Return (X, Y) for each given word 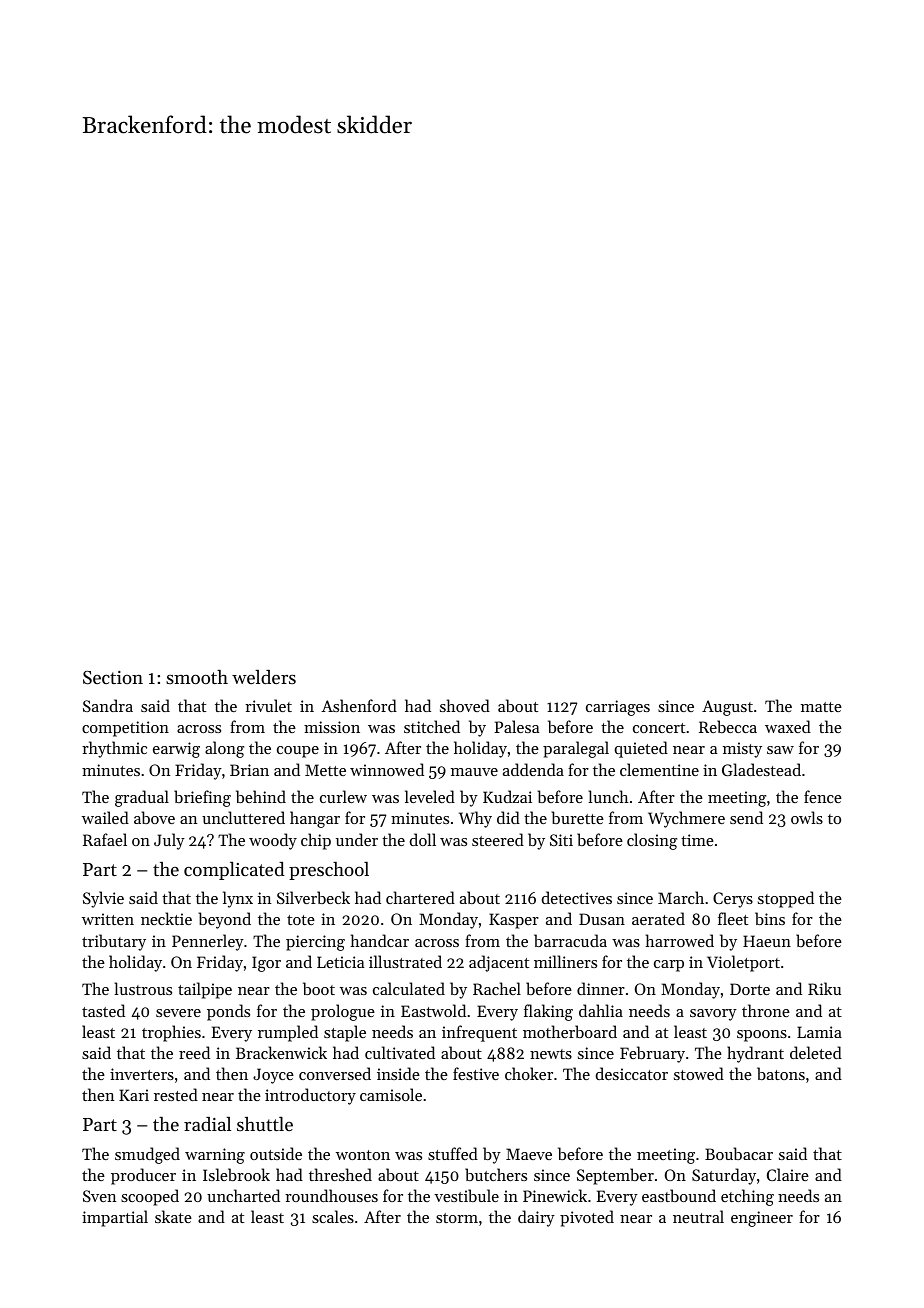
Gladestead (761, 769)
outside (276, 1153)
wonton (363, 1155)
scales (333, 1216)
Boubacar (739, 1153)
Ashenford (359, 705)
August (727, 708)
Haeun (767, 941)
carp (669, 966)
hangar (315, 819)
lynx (238, 899)
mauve (474, 772)
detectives (577, 897)
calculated (409, 988)
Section (113, 678)
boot (319, 988)
